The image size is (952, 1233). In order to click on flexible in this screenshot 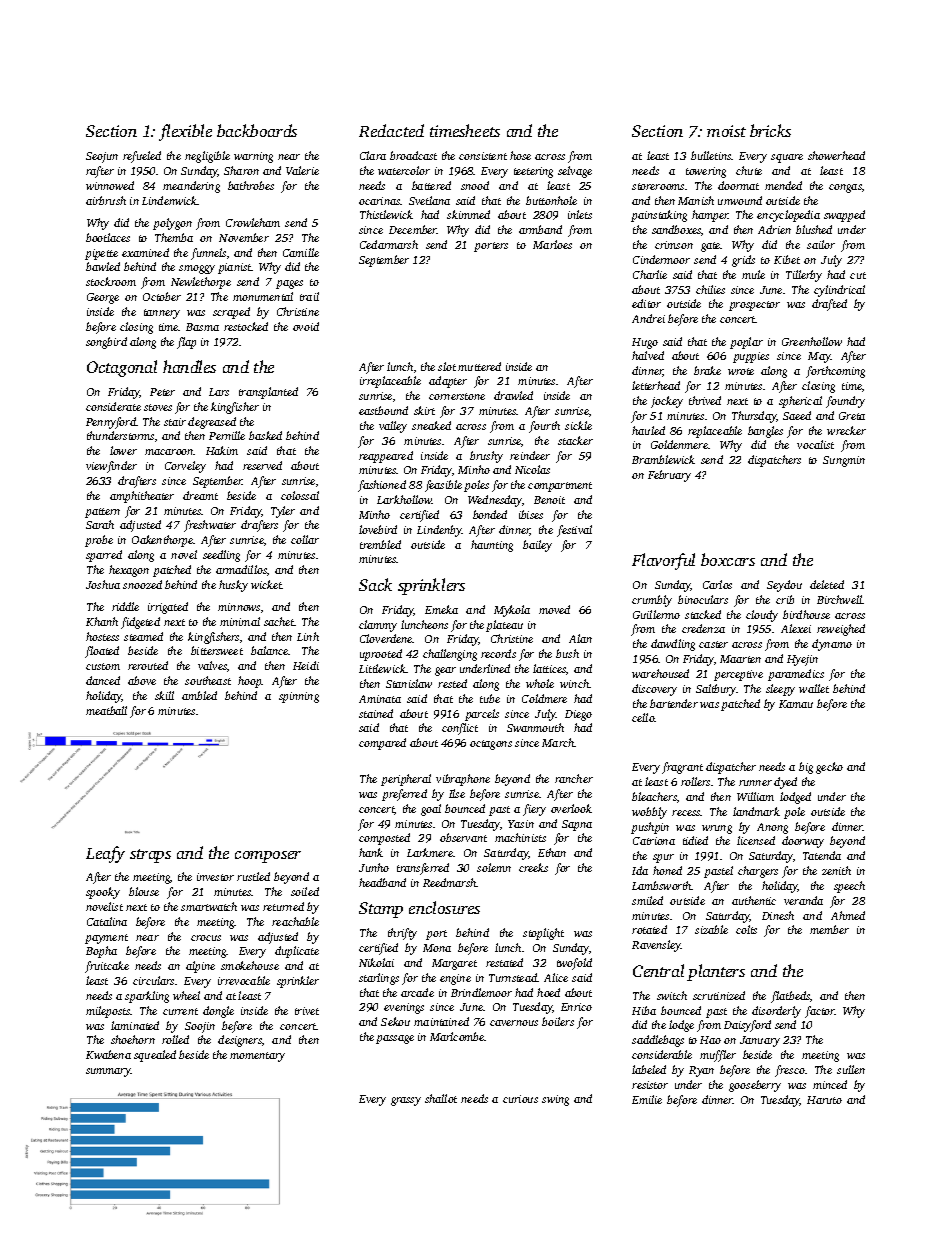, I will do `click(185, 132)`.
